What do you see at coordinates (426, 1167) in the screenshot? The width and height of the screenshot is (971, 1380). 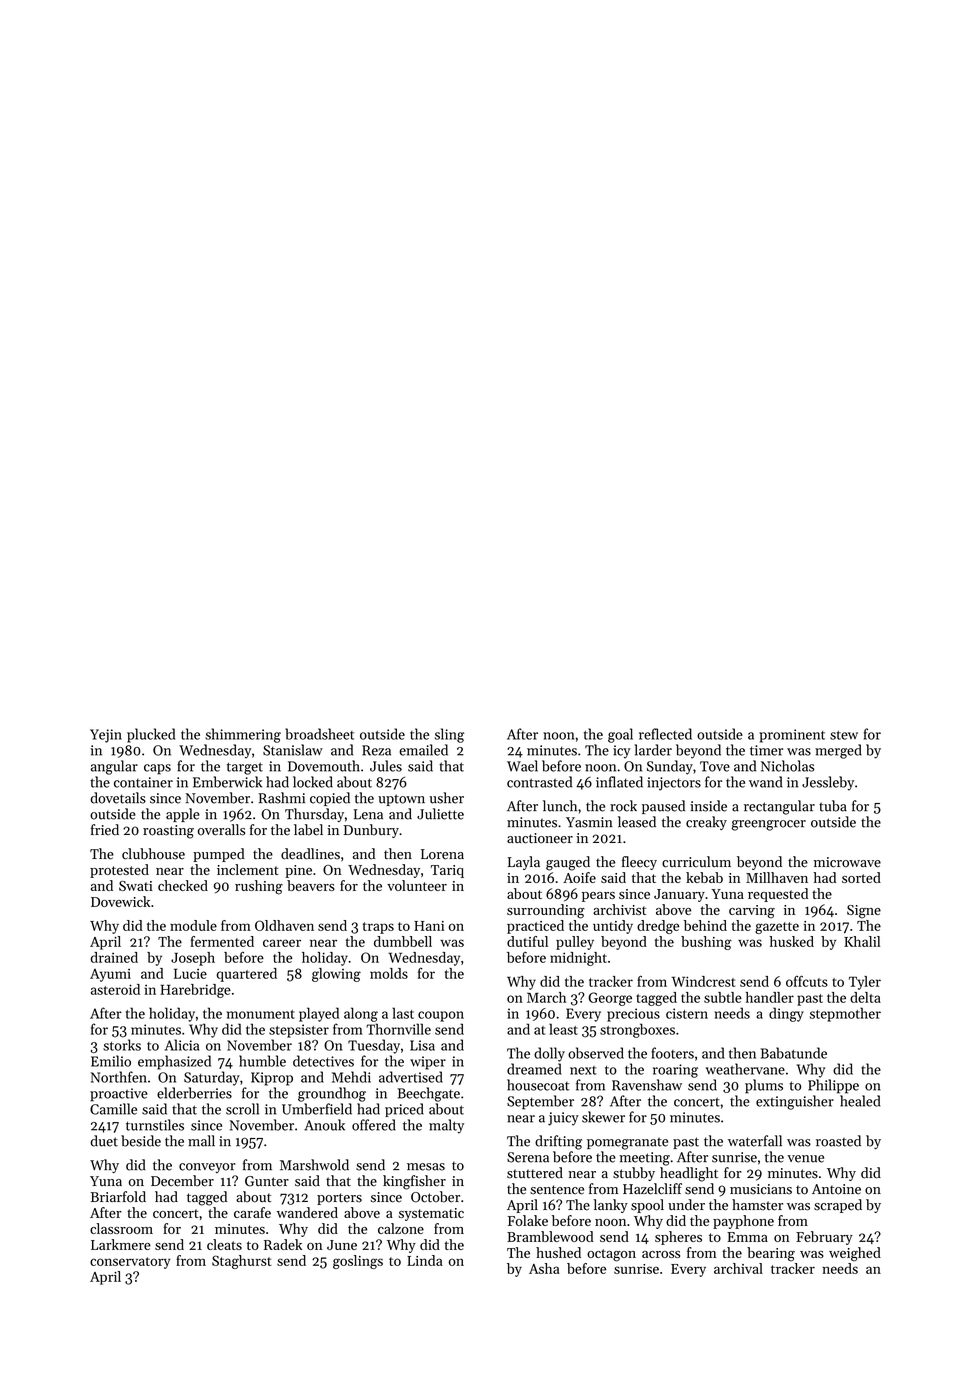 I see `mesas` at bounding box center [426, 1167].
